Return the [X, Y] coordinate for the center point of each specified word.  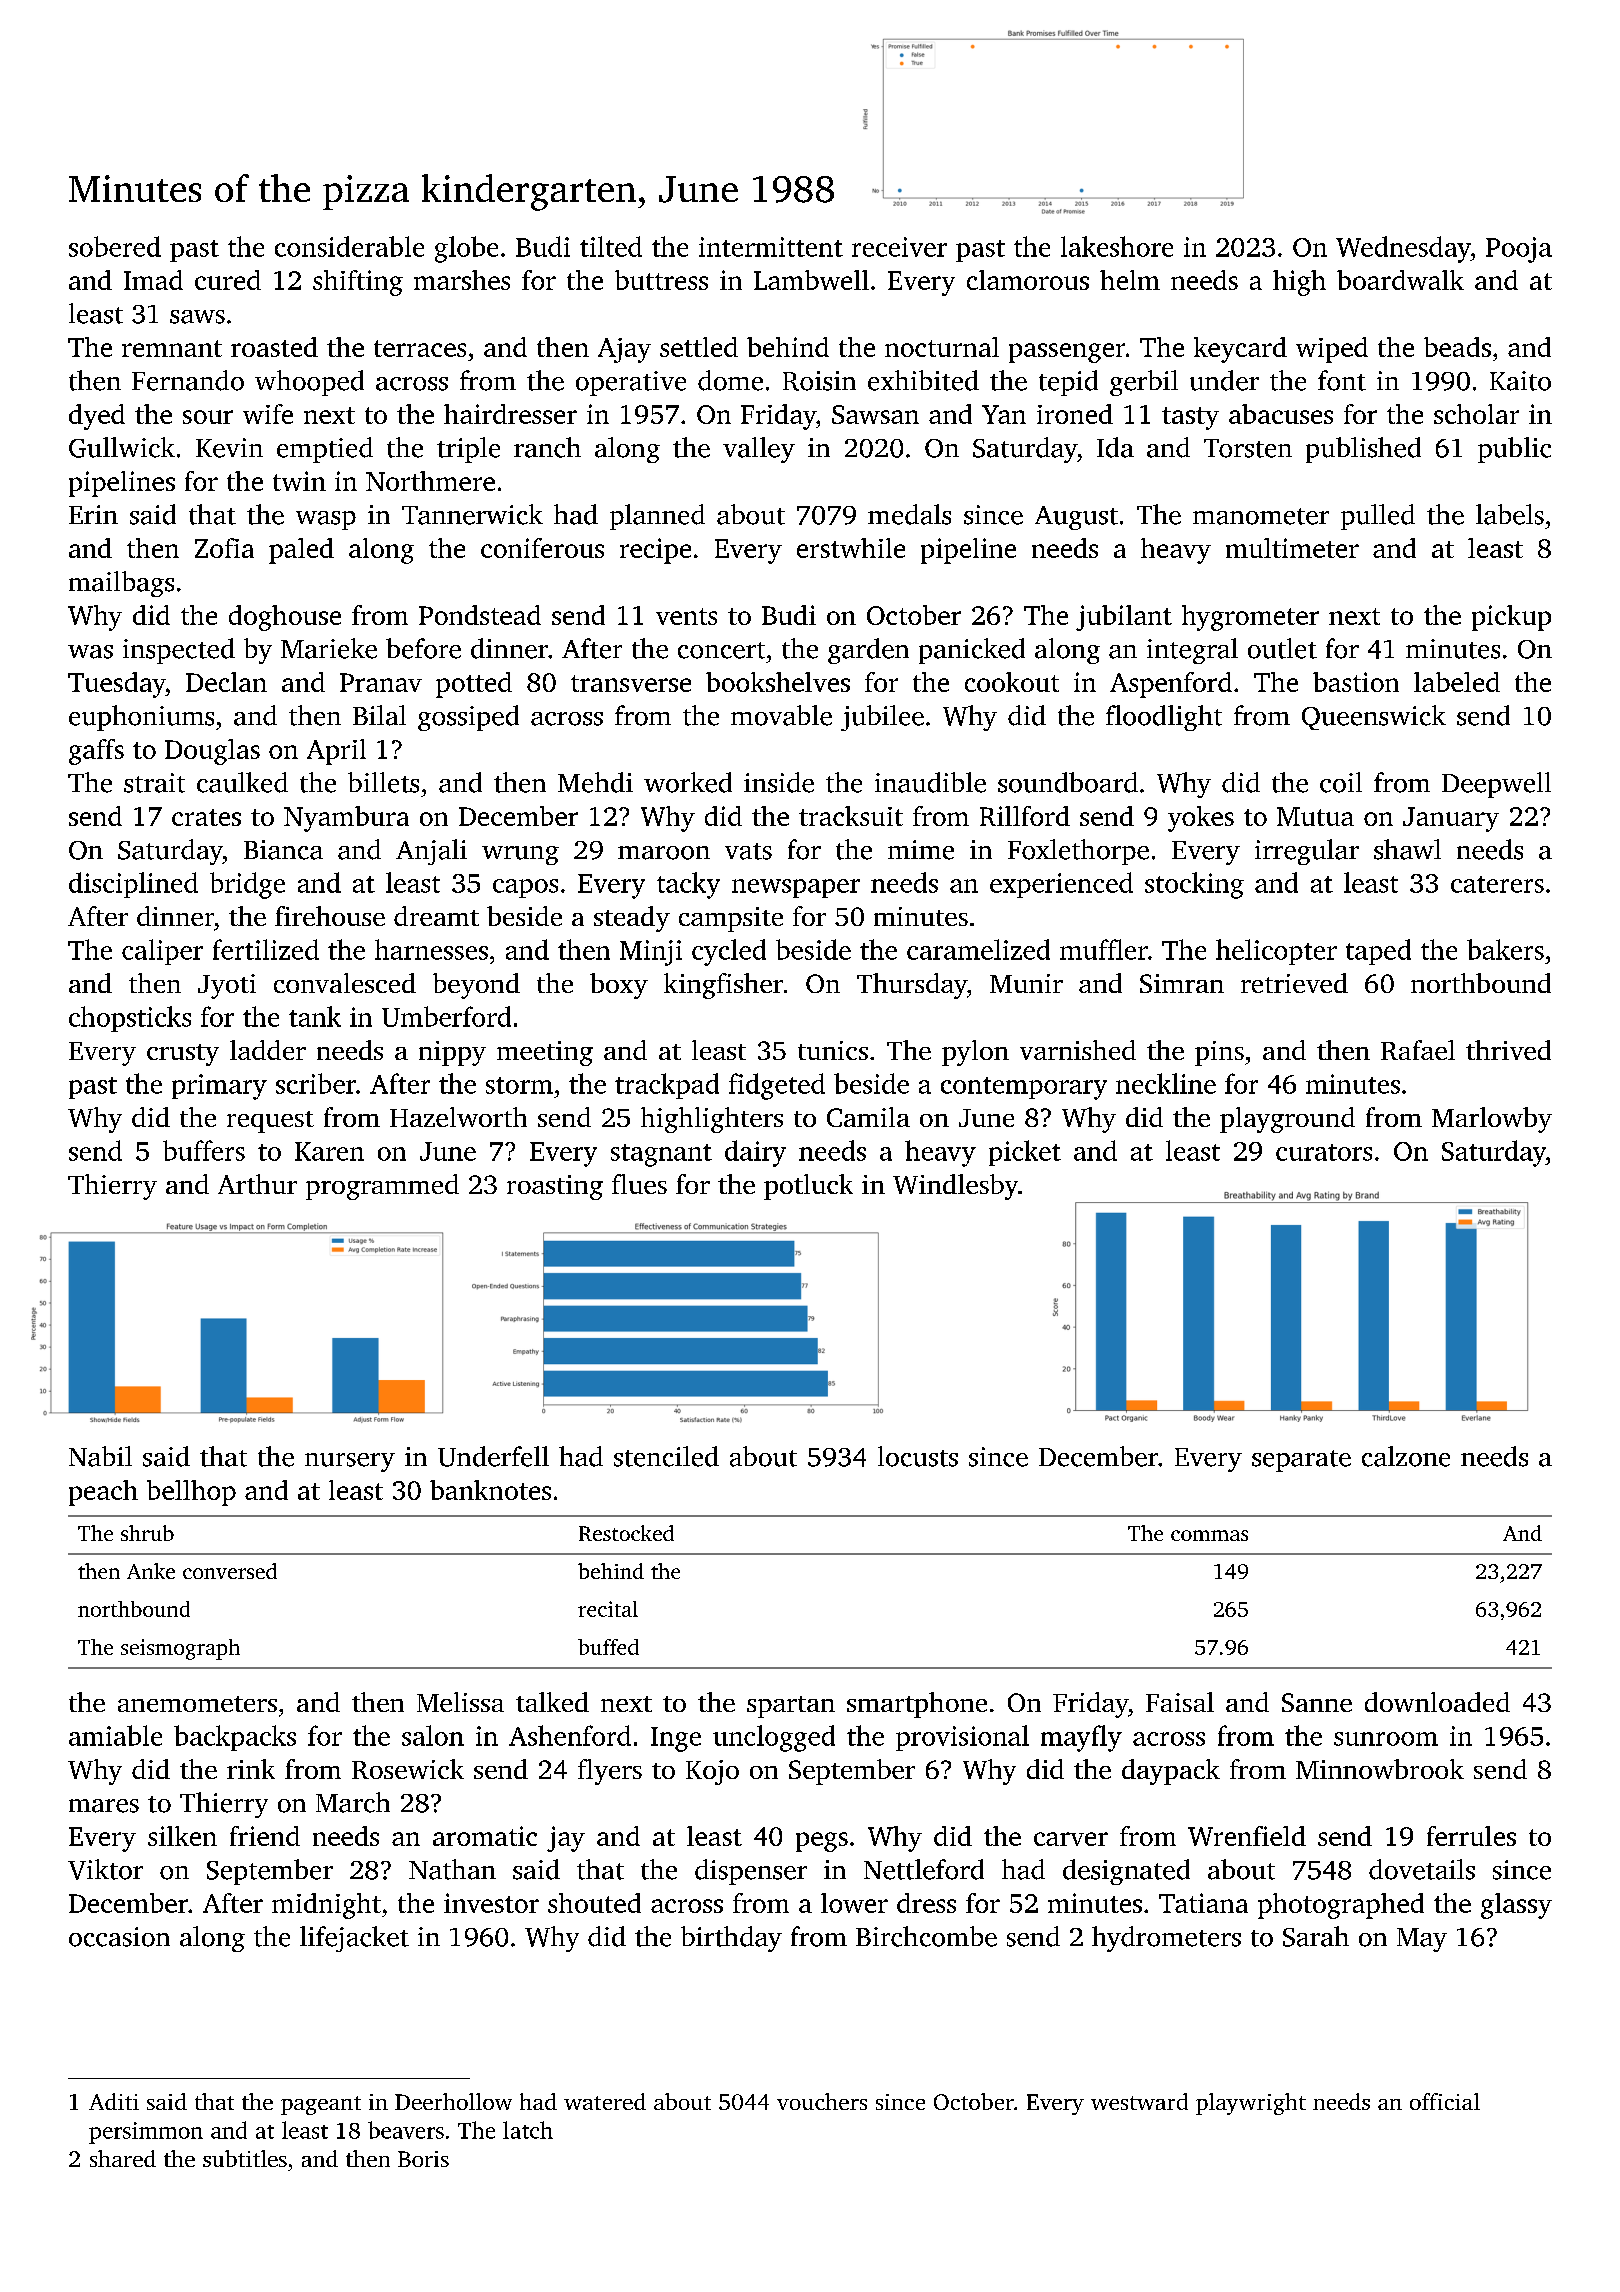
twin [299, 481]
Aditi [114, 2101]
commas [1209, 1535]
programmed [382, 1187]
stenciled [666, 1456]
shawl [1407, 849]
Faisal [1180, 1702]
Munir [1026, 983]
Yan [1004, 414]
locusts [918, 1456]
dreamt [436, 916]
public [1514, 450]
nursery [350, 1462]
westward [1139, 2101]
